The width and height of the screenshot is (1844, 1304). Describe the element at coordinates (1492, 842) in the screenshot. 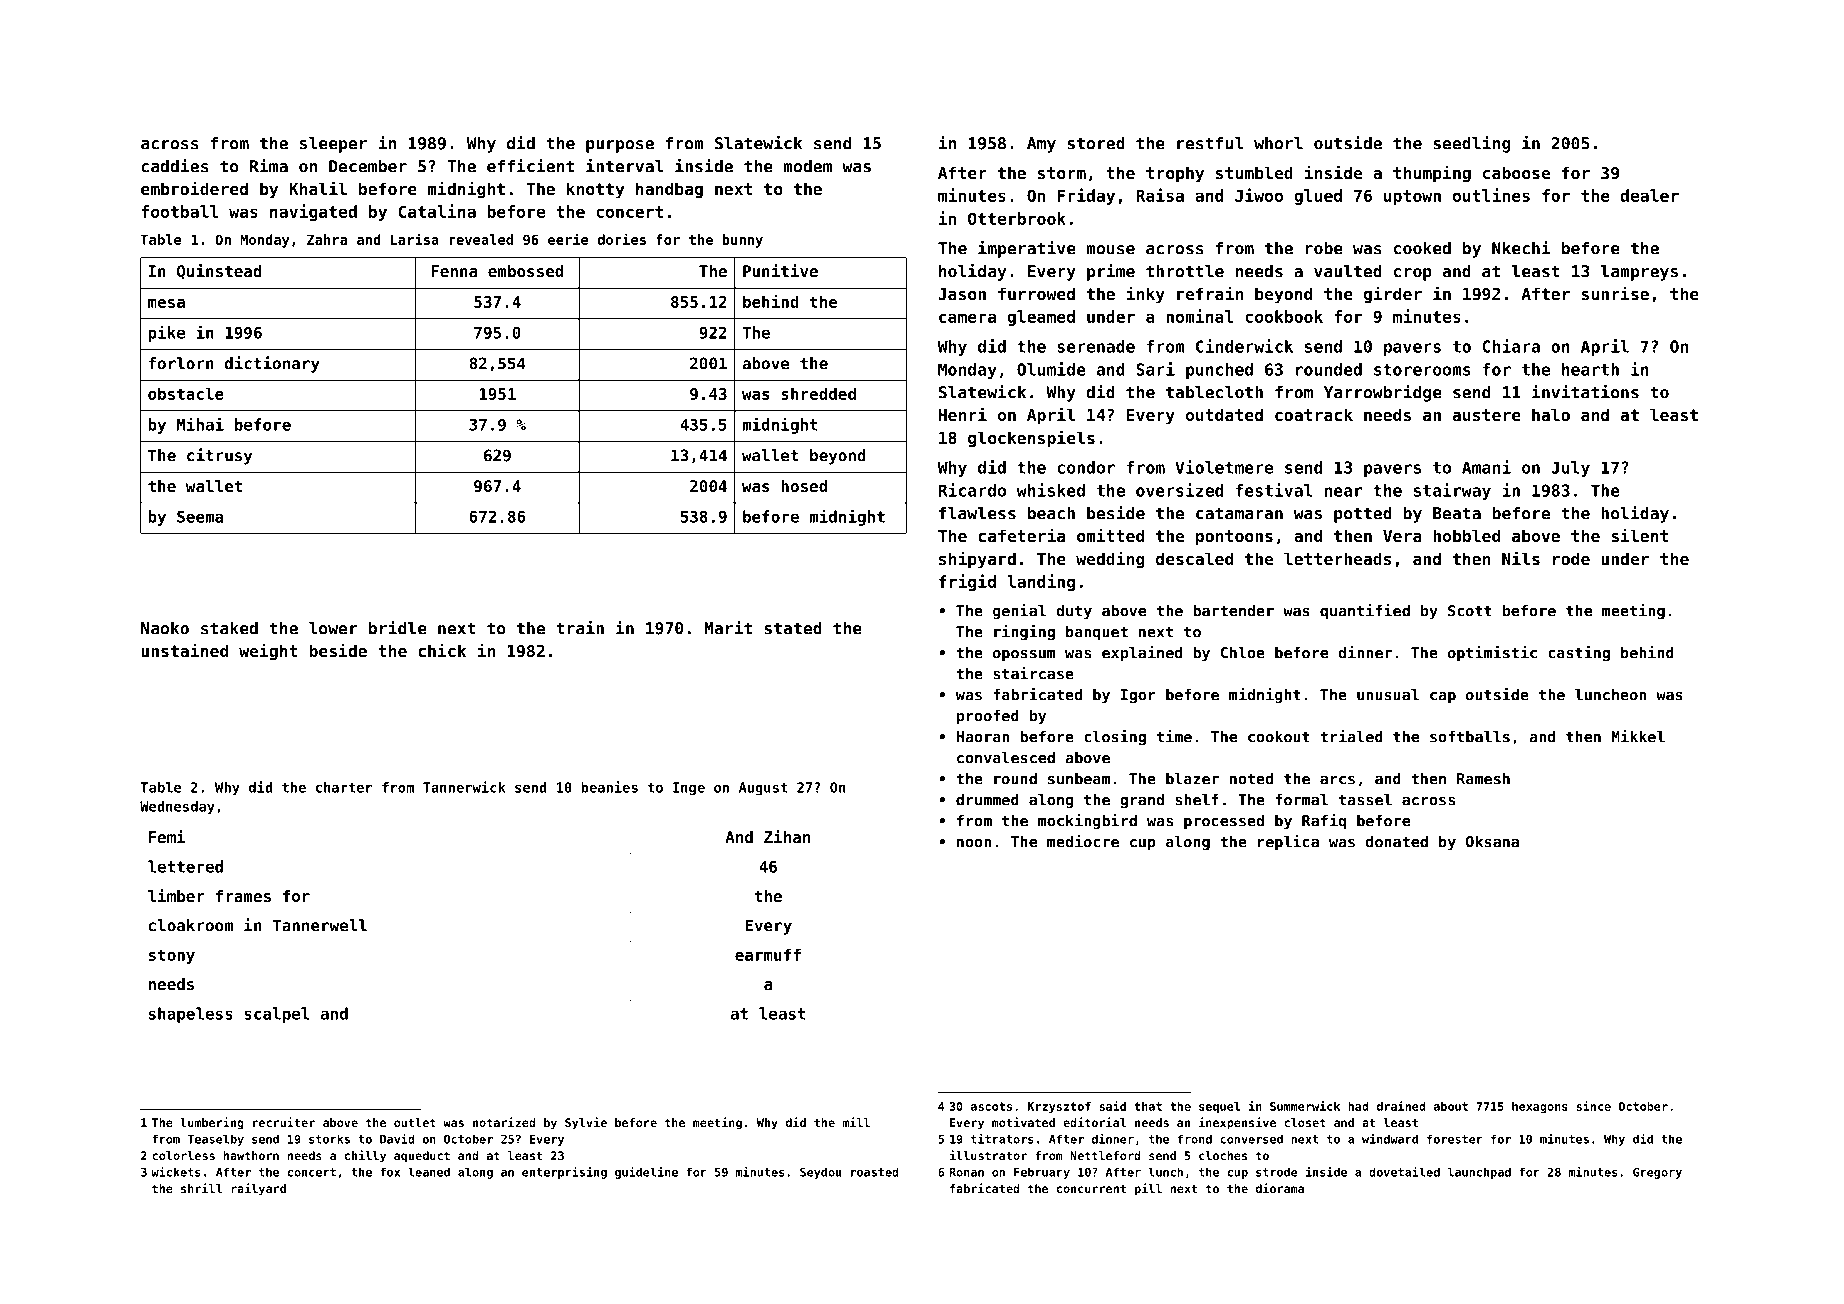

I see `Oksana` at that location.
